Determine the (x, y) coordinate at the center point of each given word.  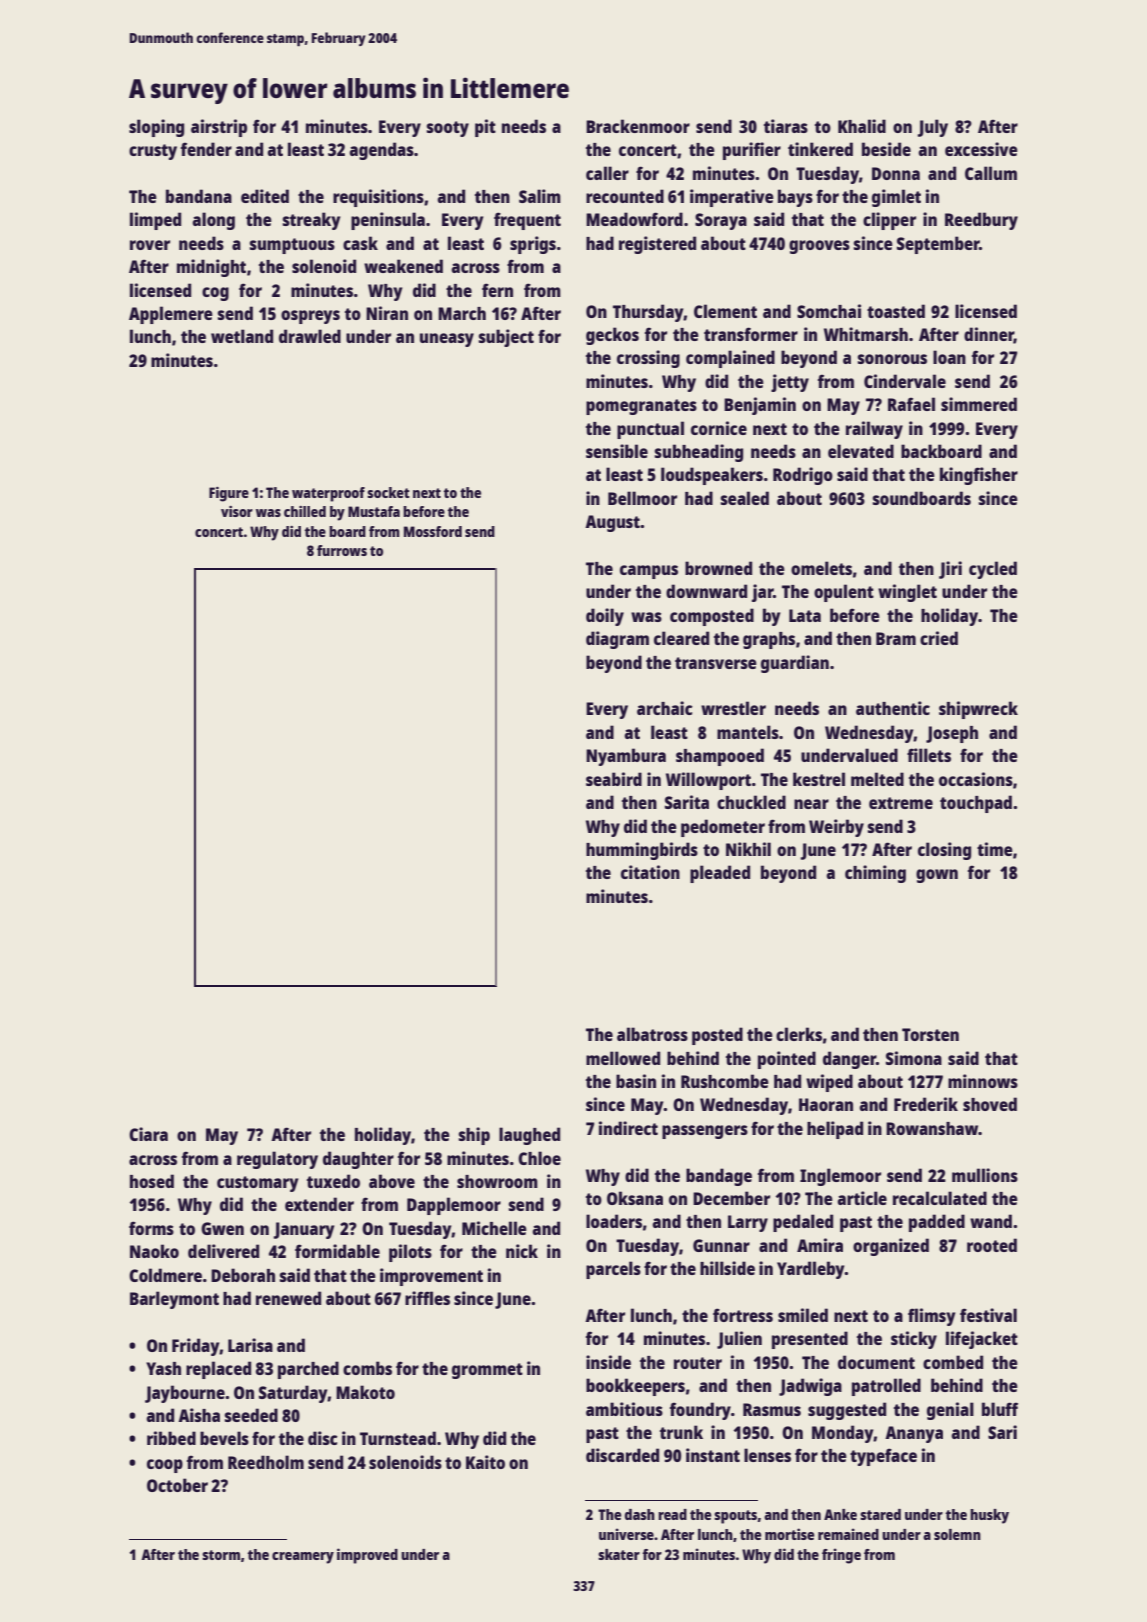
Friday (195, 1347)
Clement (725, 311)
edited (265, 196)
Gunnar (721, 1245)
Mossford (433, 531)
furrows (342, 550)
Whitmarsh (866, 334)
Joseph (952, 734)
